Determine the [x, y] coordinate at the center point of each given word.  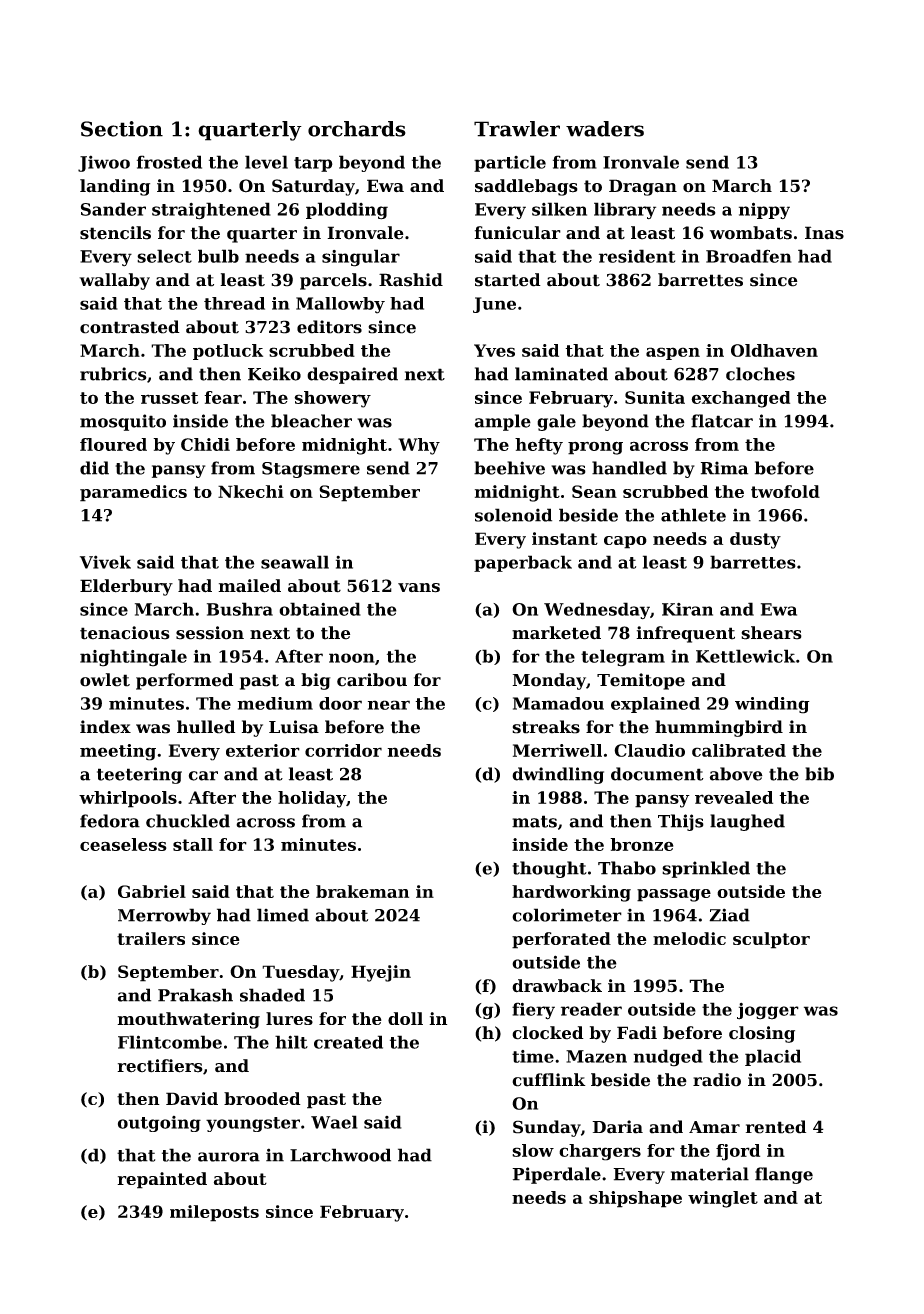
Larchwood [340, 1155]
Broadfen [749, 256]
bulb [218, 256]
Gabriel [152, 891]
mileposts [214, 1213]
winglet [723, 1199]
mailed [249, 586]
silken [559, 209]
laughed [747, 822]
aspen [673, 353]
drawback [557, 986]
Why [419, 446]
